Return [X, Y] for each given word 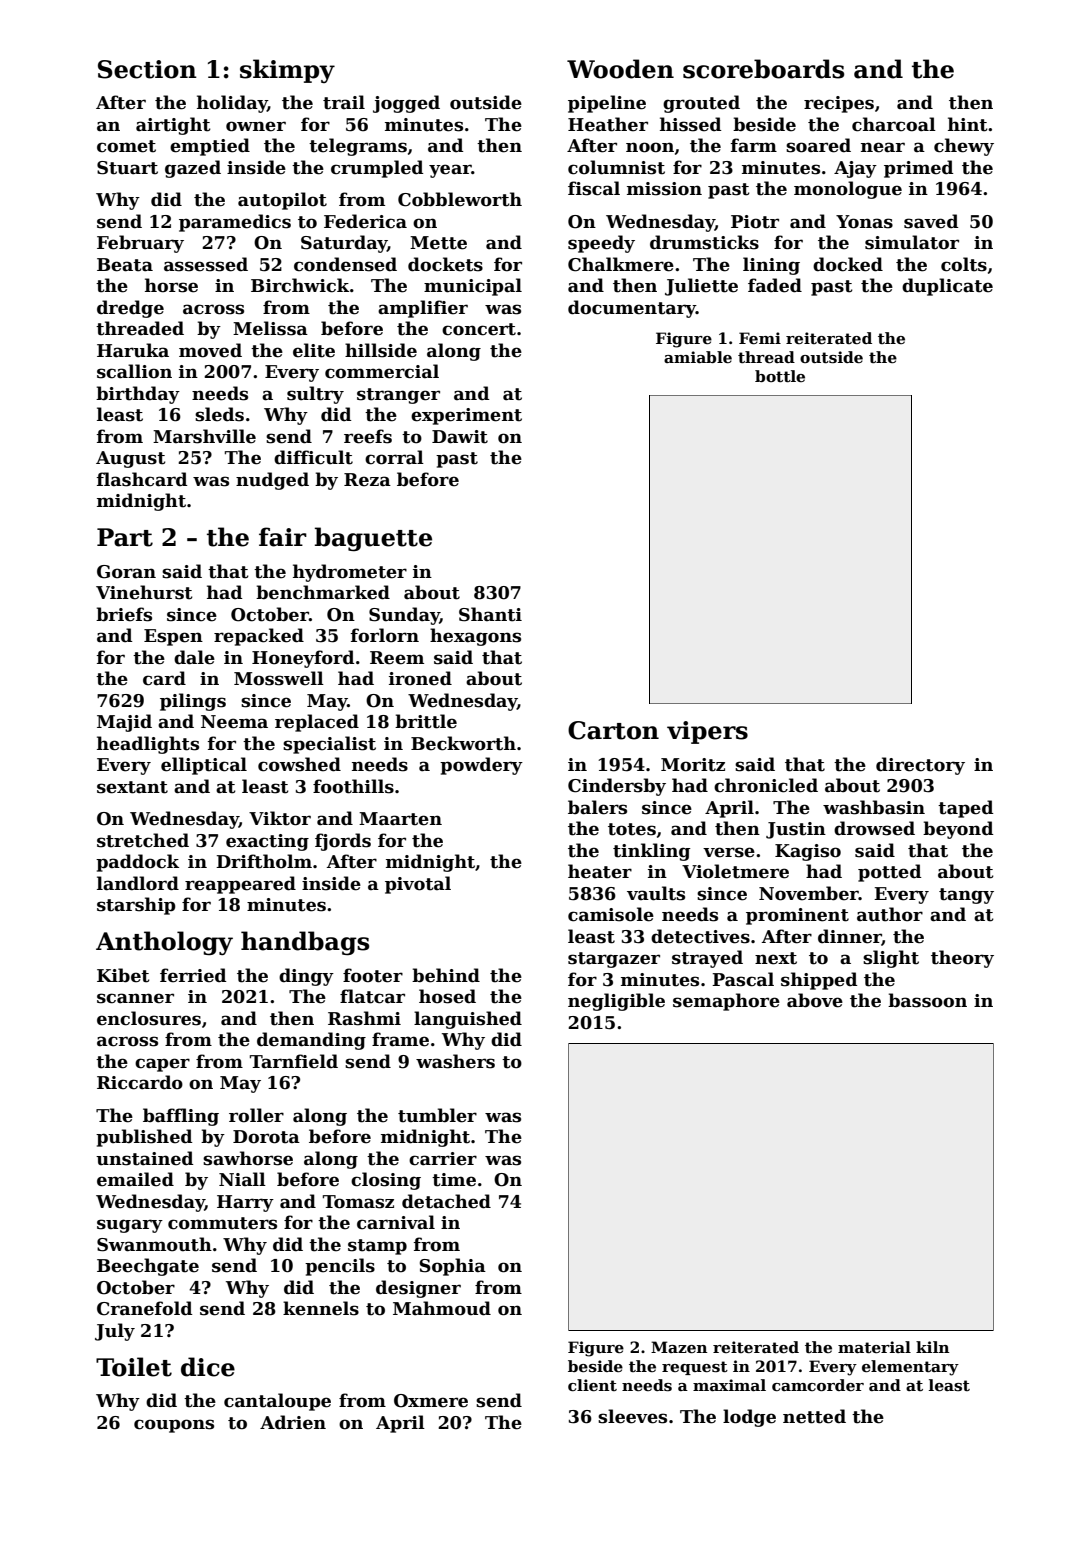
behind [446, 975]
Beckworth [463, 743]
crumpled [377, 169]
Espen [173, 637]
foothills [353, 786]
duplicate [947, 287]
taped [965, 809]
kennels [321, 1308]
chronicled [766, 785]
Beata [125, 265]
